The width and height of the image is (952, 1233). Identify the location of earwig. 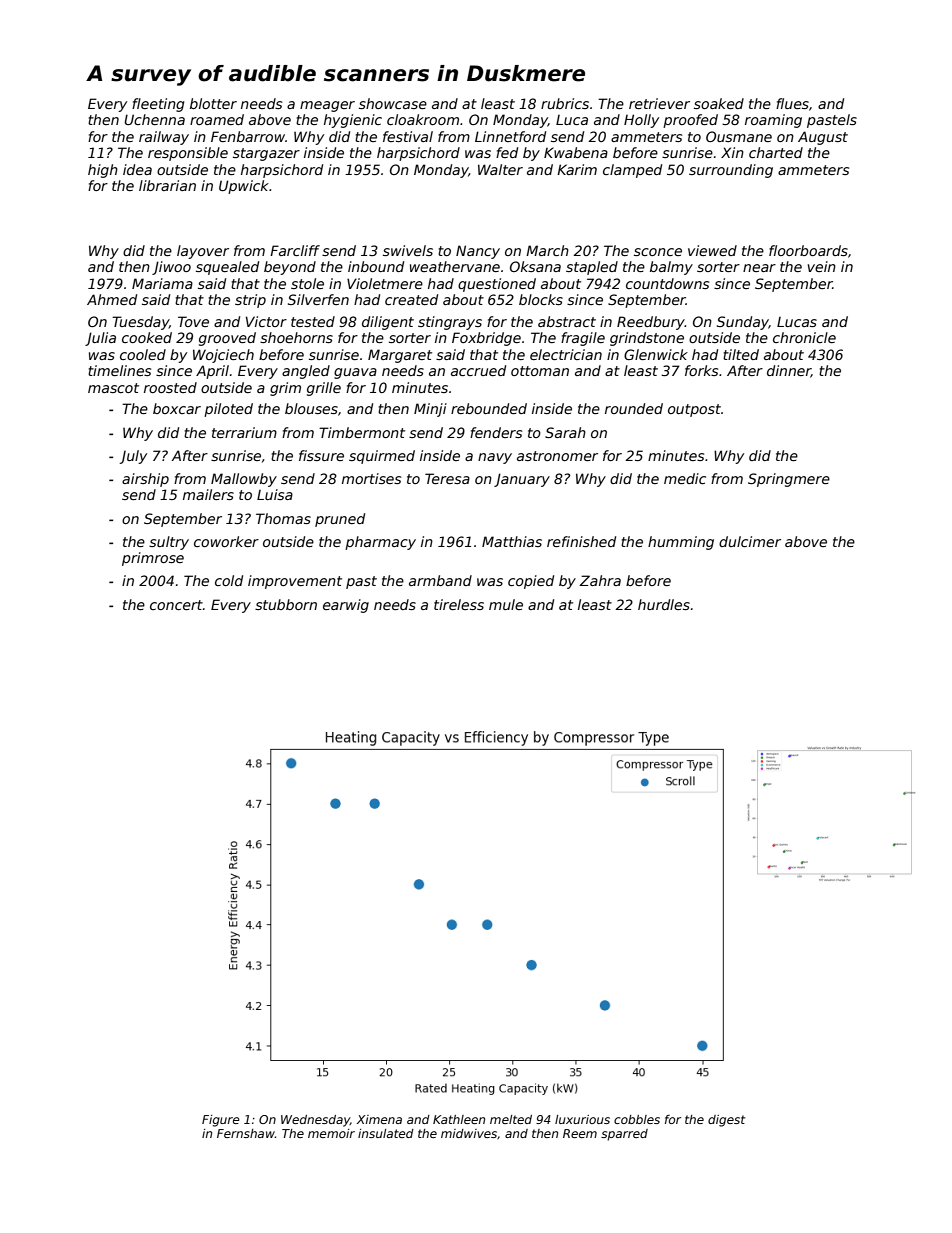
(346, 606).
